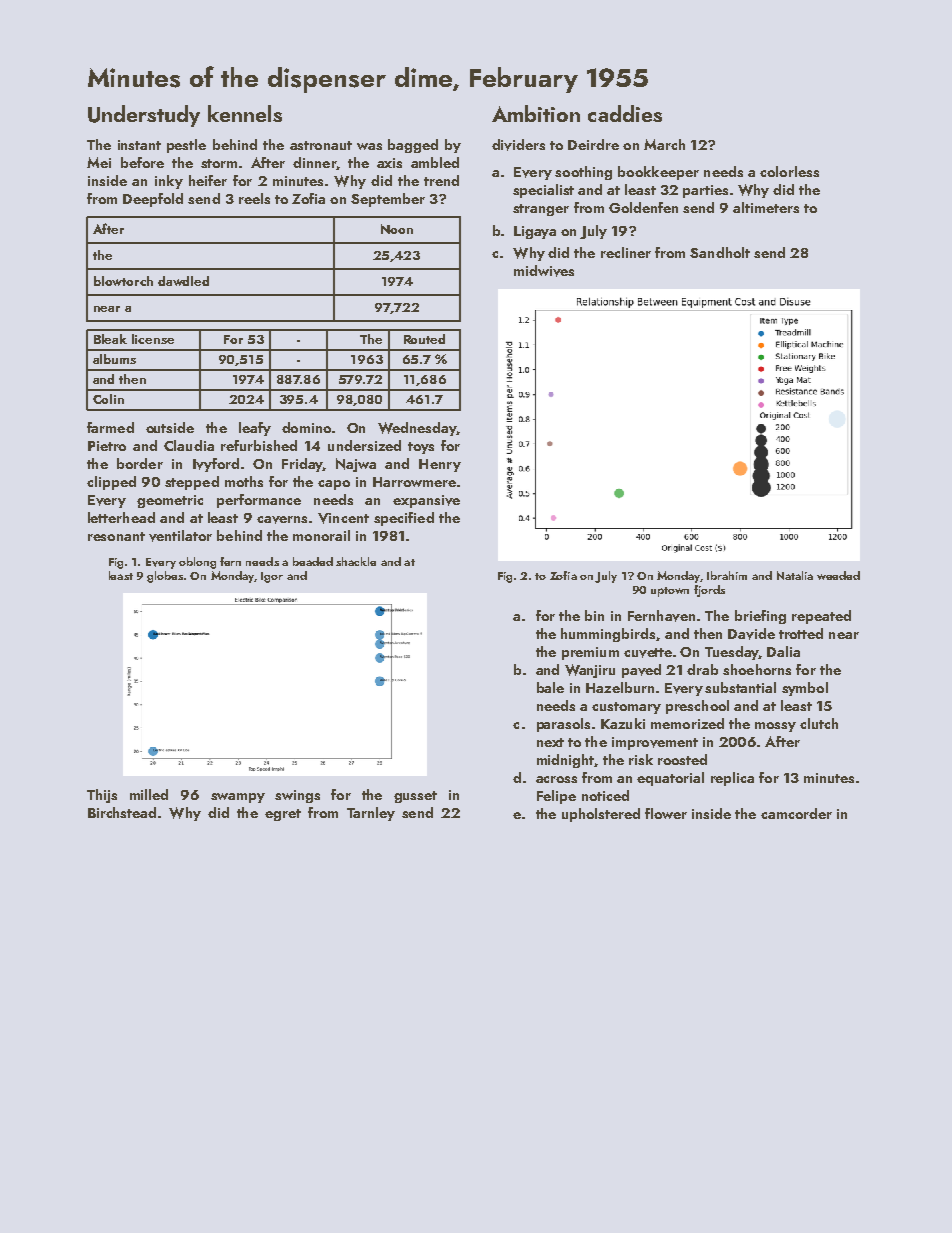  Describe the element at coordinates (254, 198) in the page. I see `reels` at that location.
